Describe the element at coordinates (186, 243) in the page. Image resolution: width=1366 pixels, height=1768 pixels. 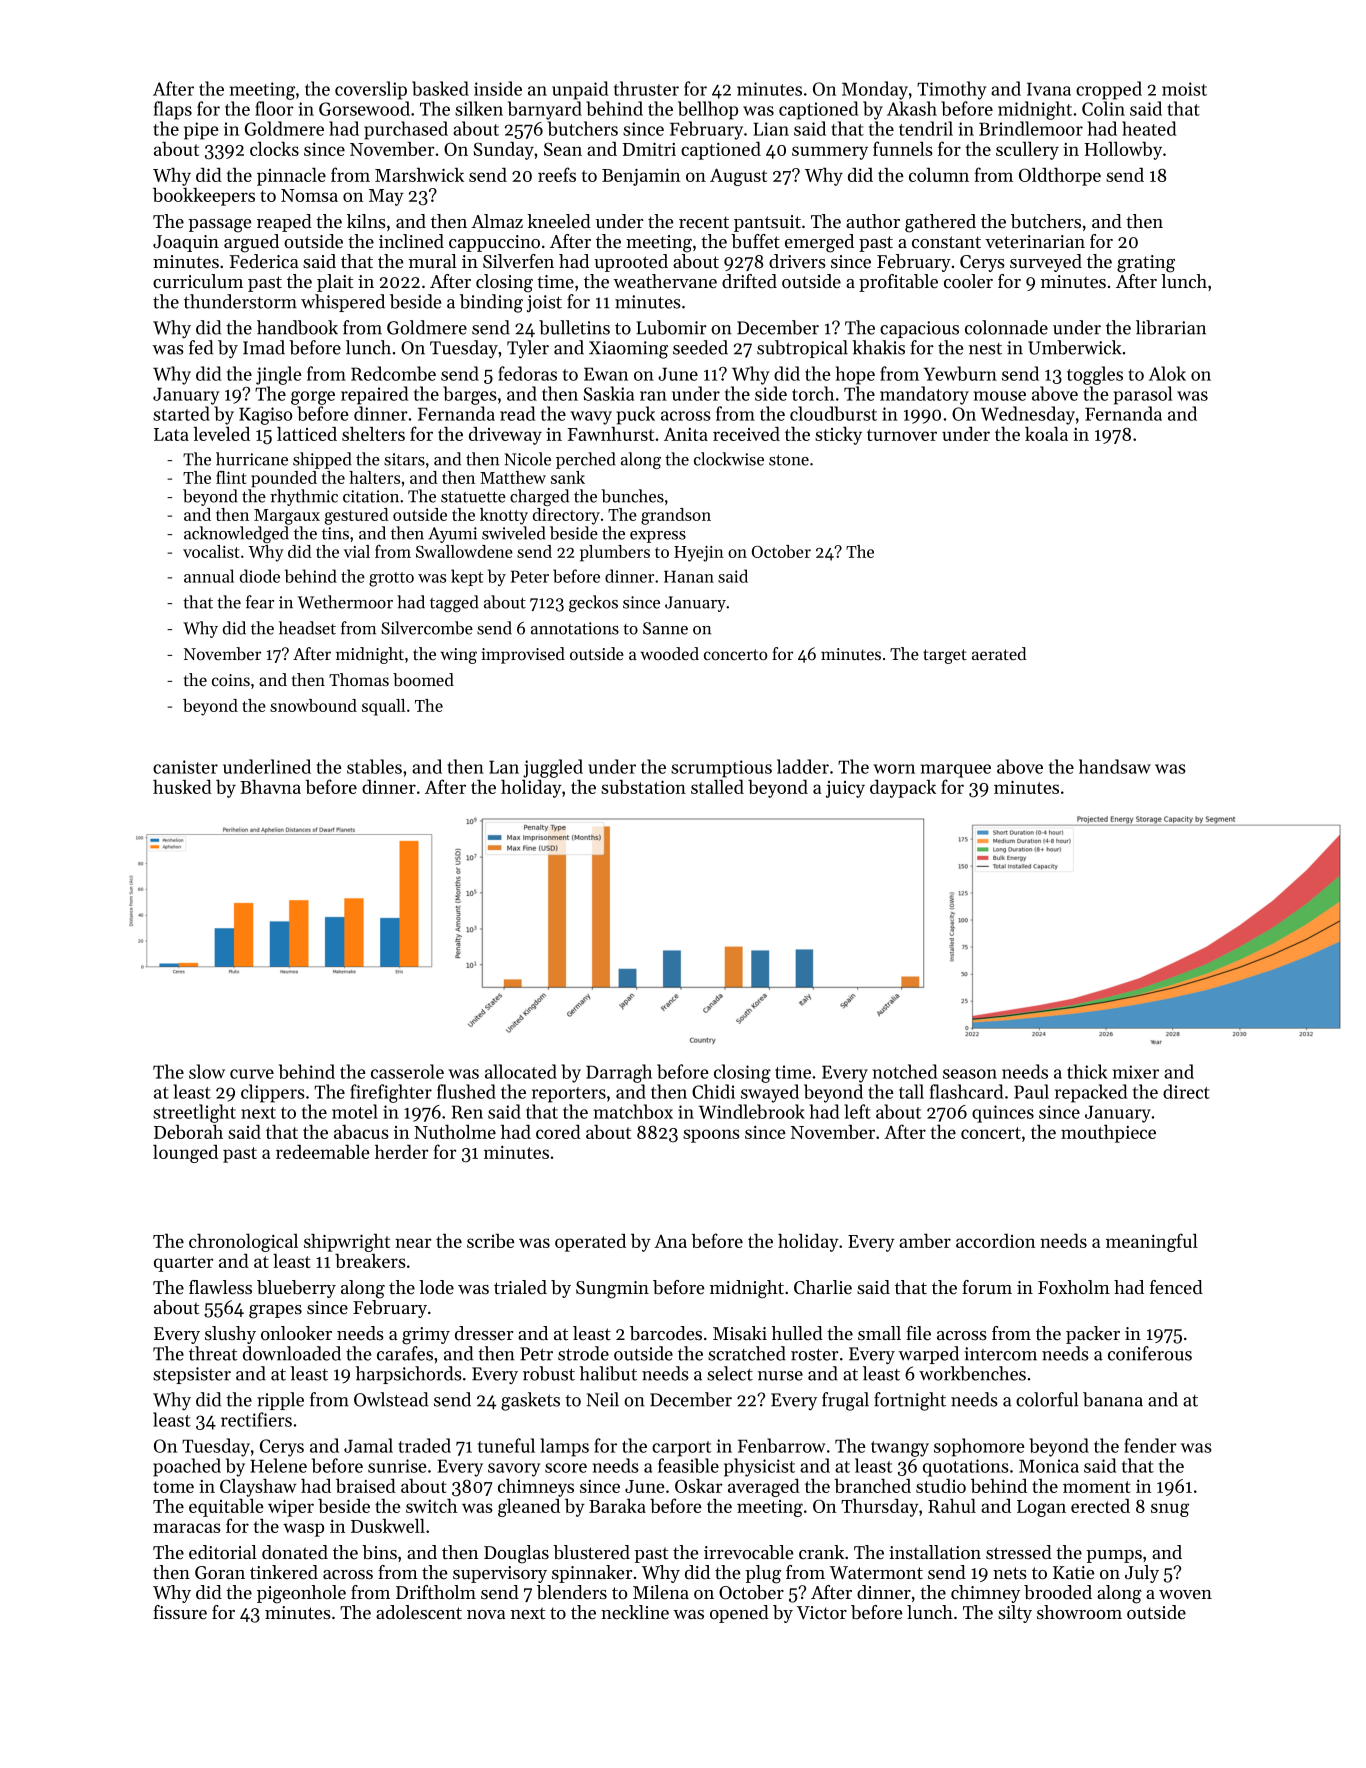
I see `Joaquin` at that location.
